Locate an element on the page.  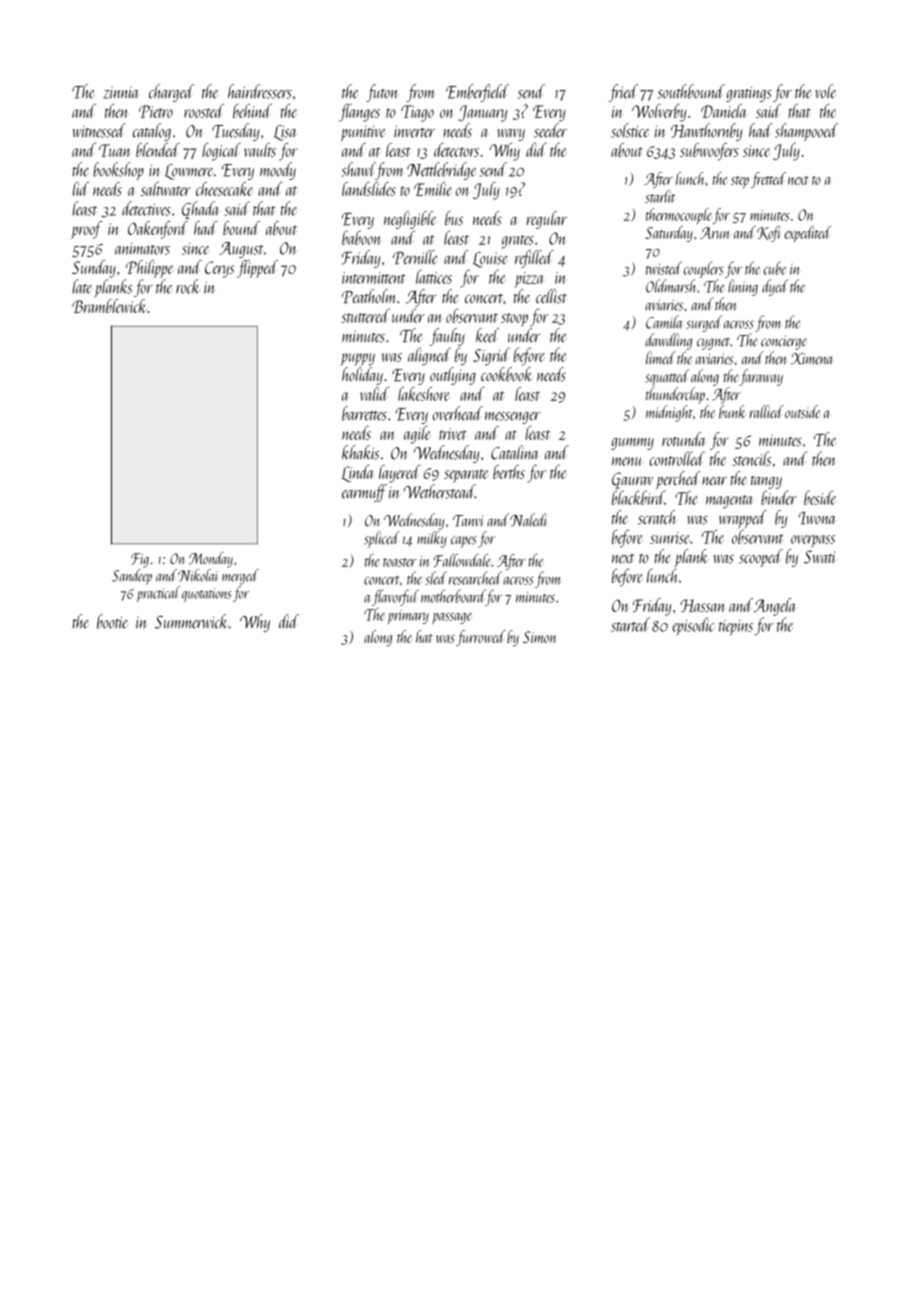
lattices is located at coordinates (434, 276).
